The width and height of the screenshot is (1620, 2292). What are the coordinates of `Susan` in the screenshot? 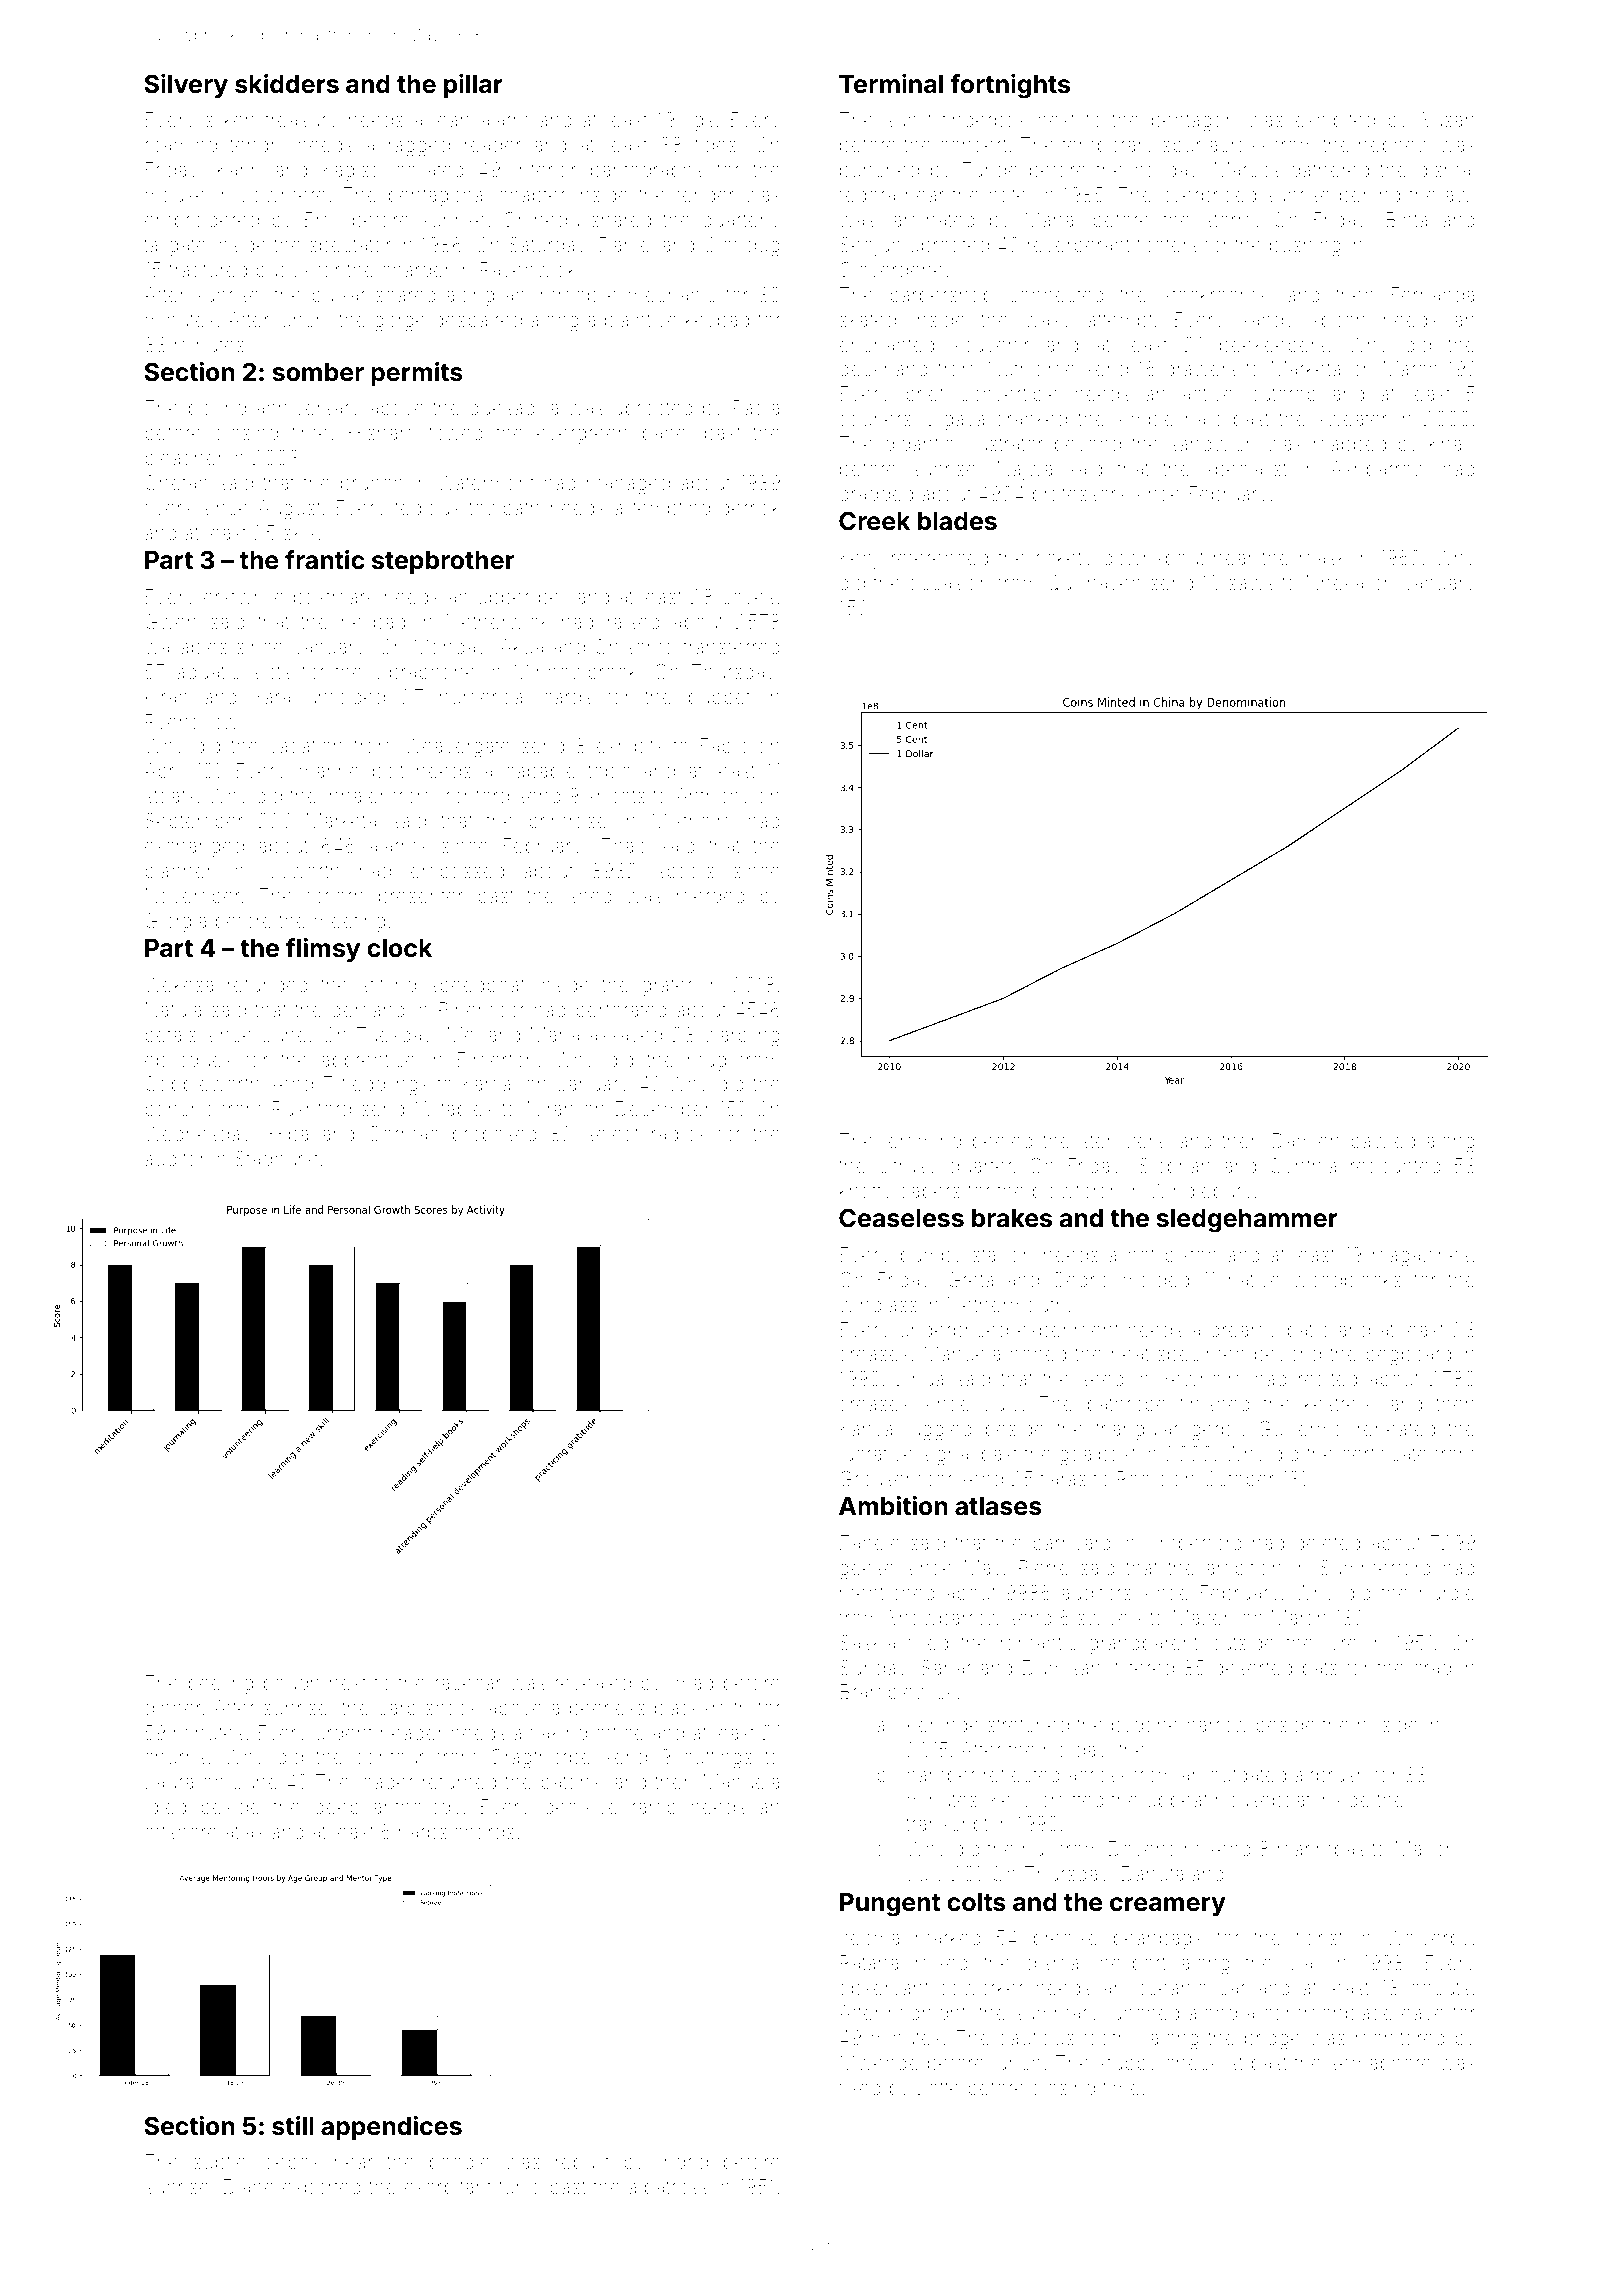 It's located at (1447, 119).
